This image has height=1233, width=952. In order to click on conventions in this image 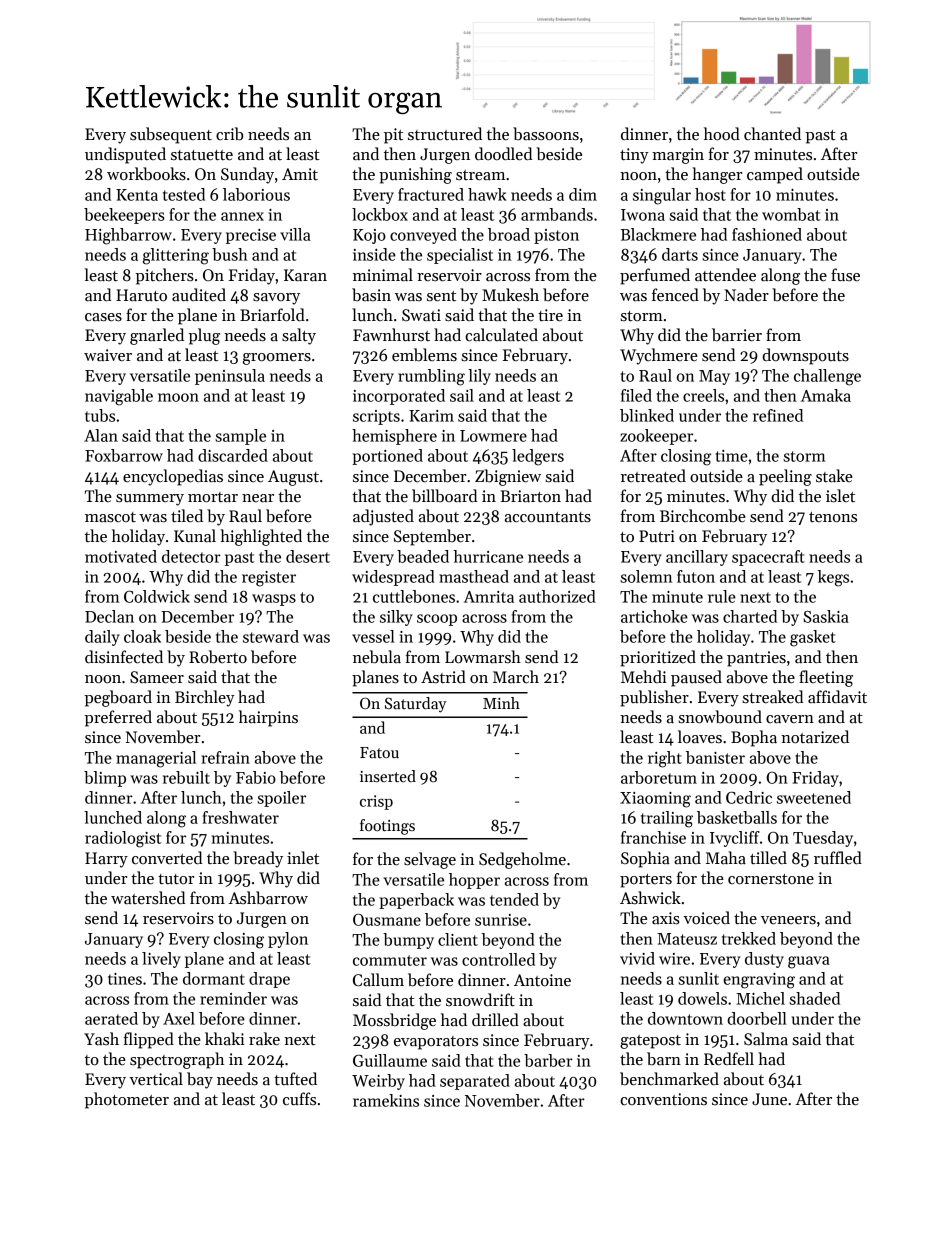, I will do `click(663, 1099)`.
